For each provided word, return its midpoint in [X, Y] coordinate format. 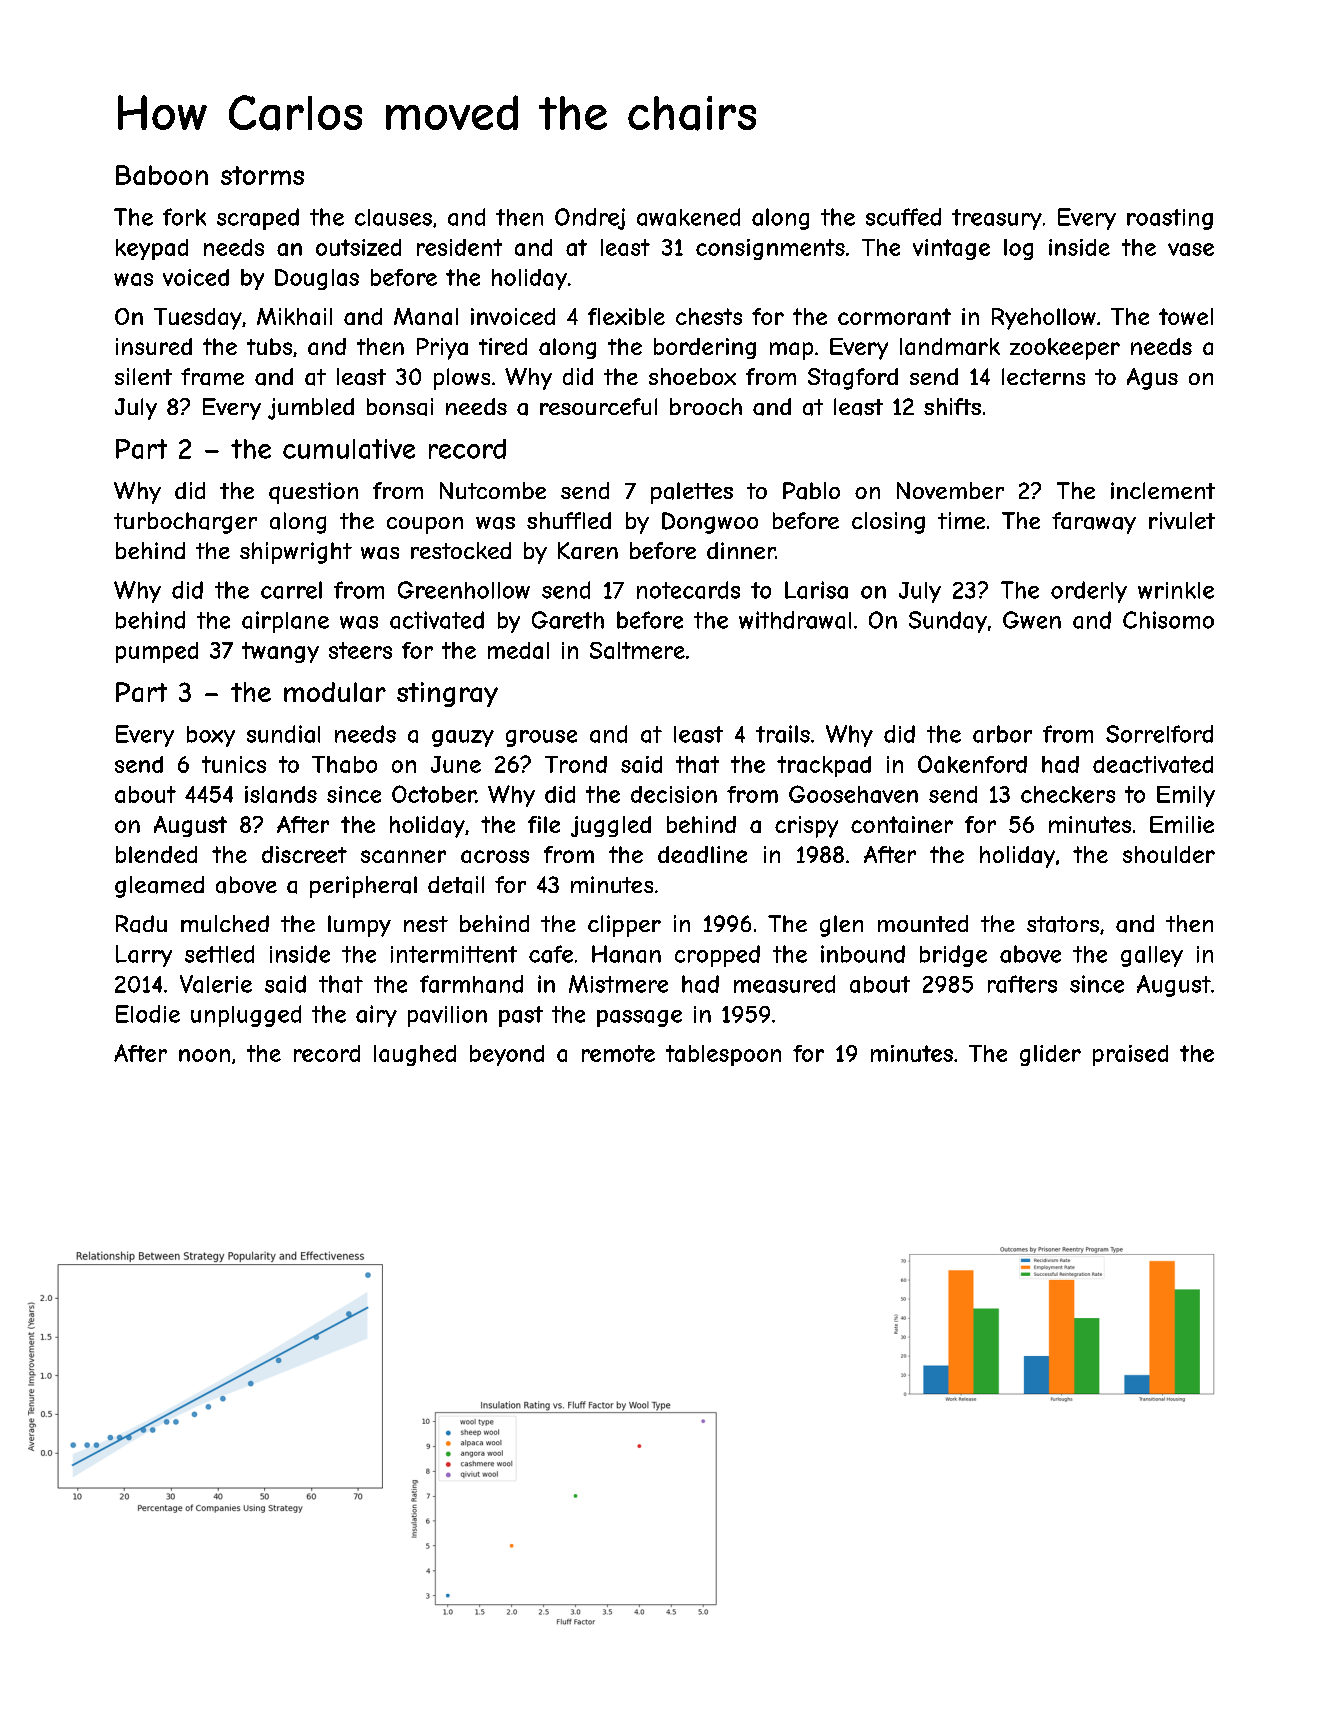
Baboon [162, 175]
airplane [285, 622]
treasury [997, 219]
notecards [688, 590]
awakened [688, 217]
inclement [1163, 490]
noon [204, 1055]
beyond [507, 1055]
